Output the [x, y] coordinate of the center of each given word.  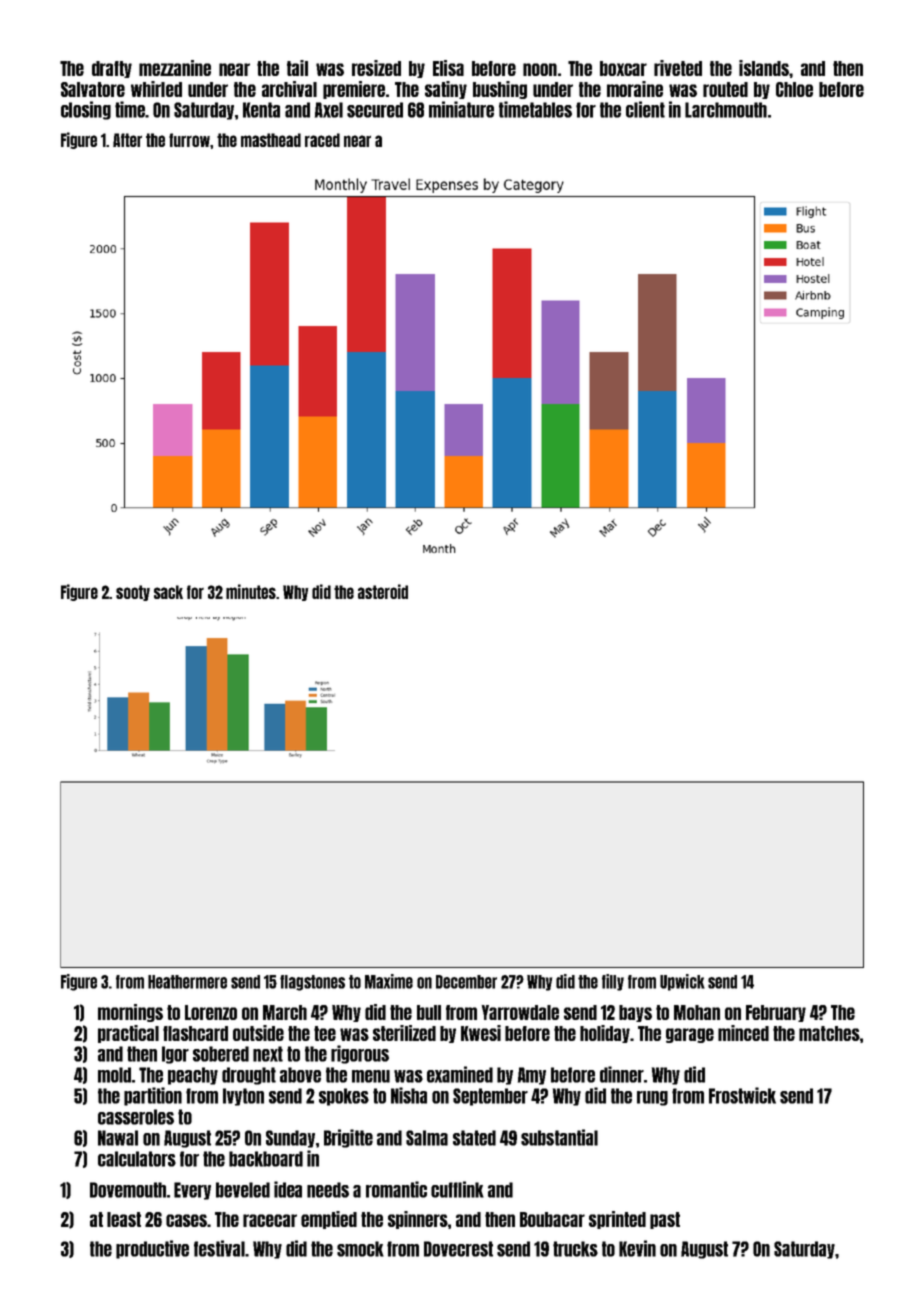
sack [168, 592]
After [127, 140]
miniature [461, 109]
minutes [251, 591]
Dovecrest [458, 1249]
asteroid [383, 591]
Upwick [682, 982]
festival [219, 1248]
